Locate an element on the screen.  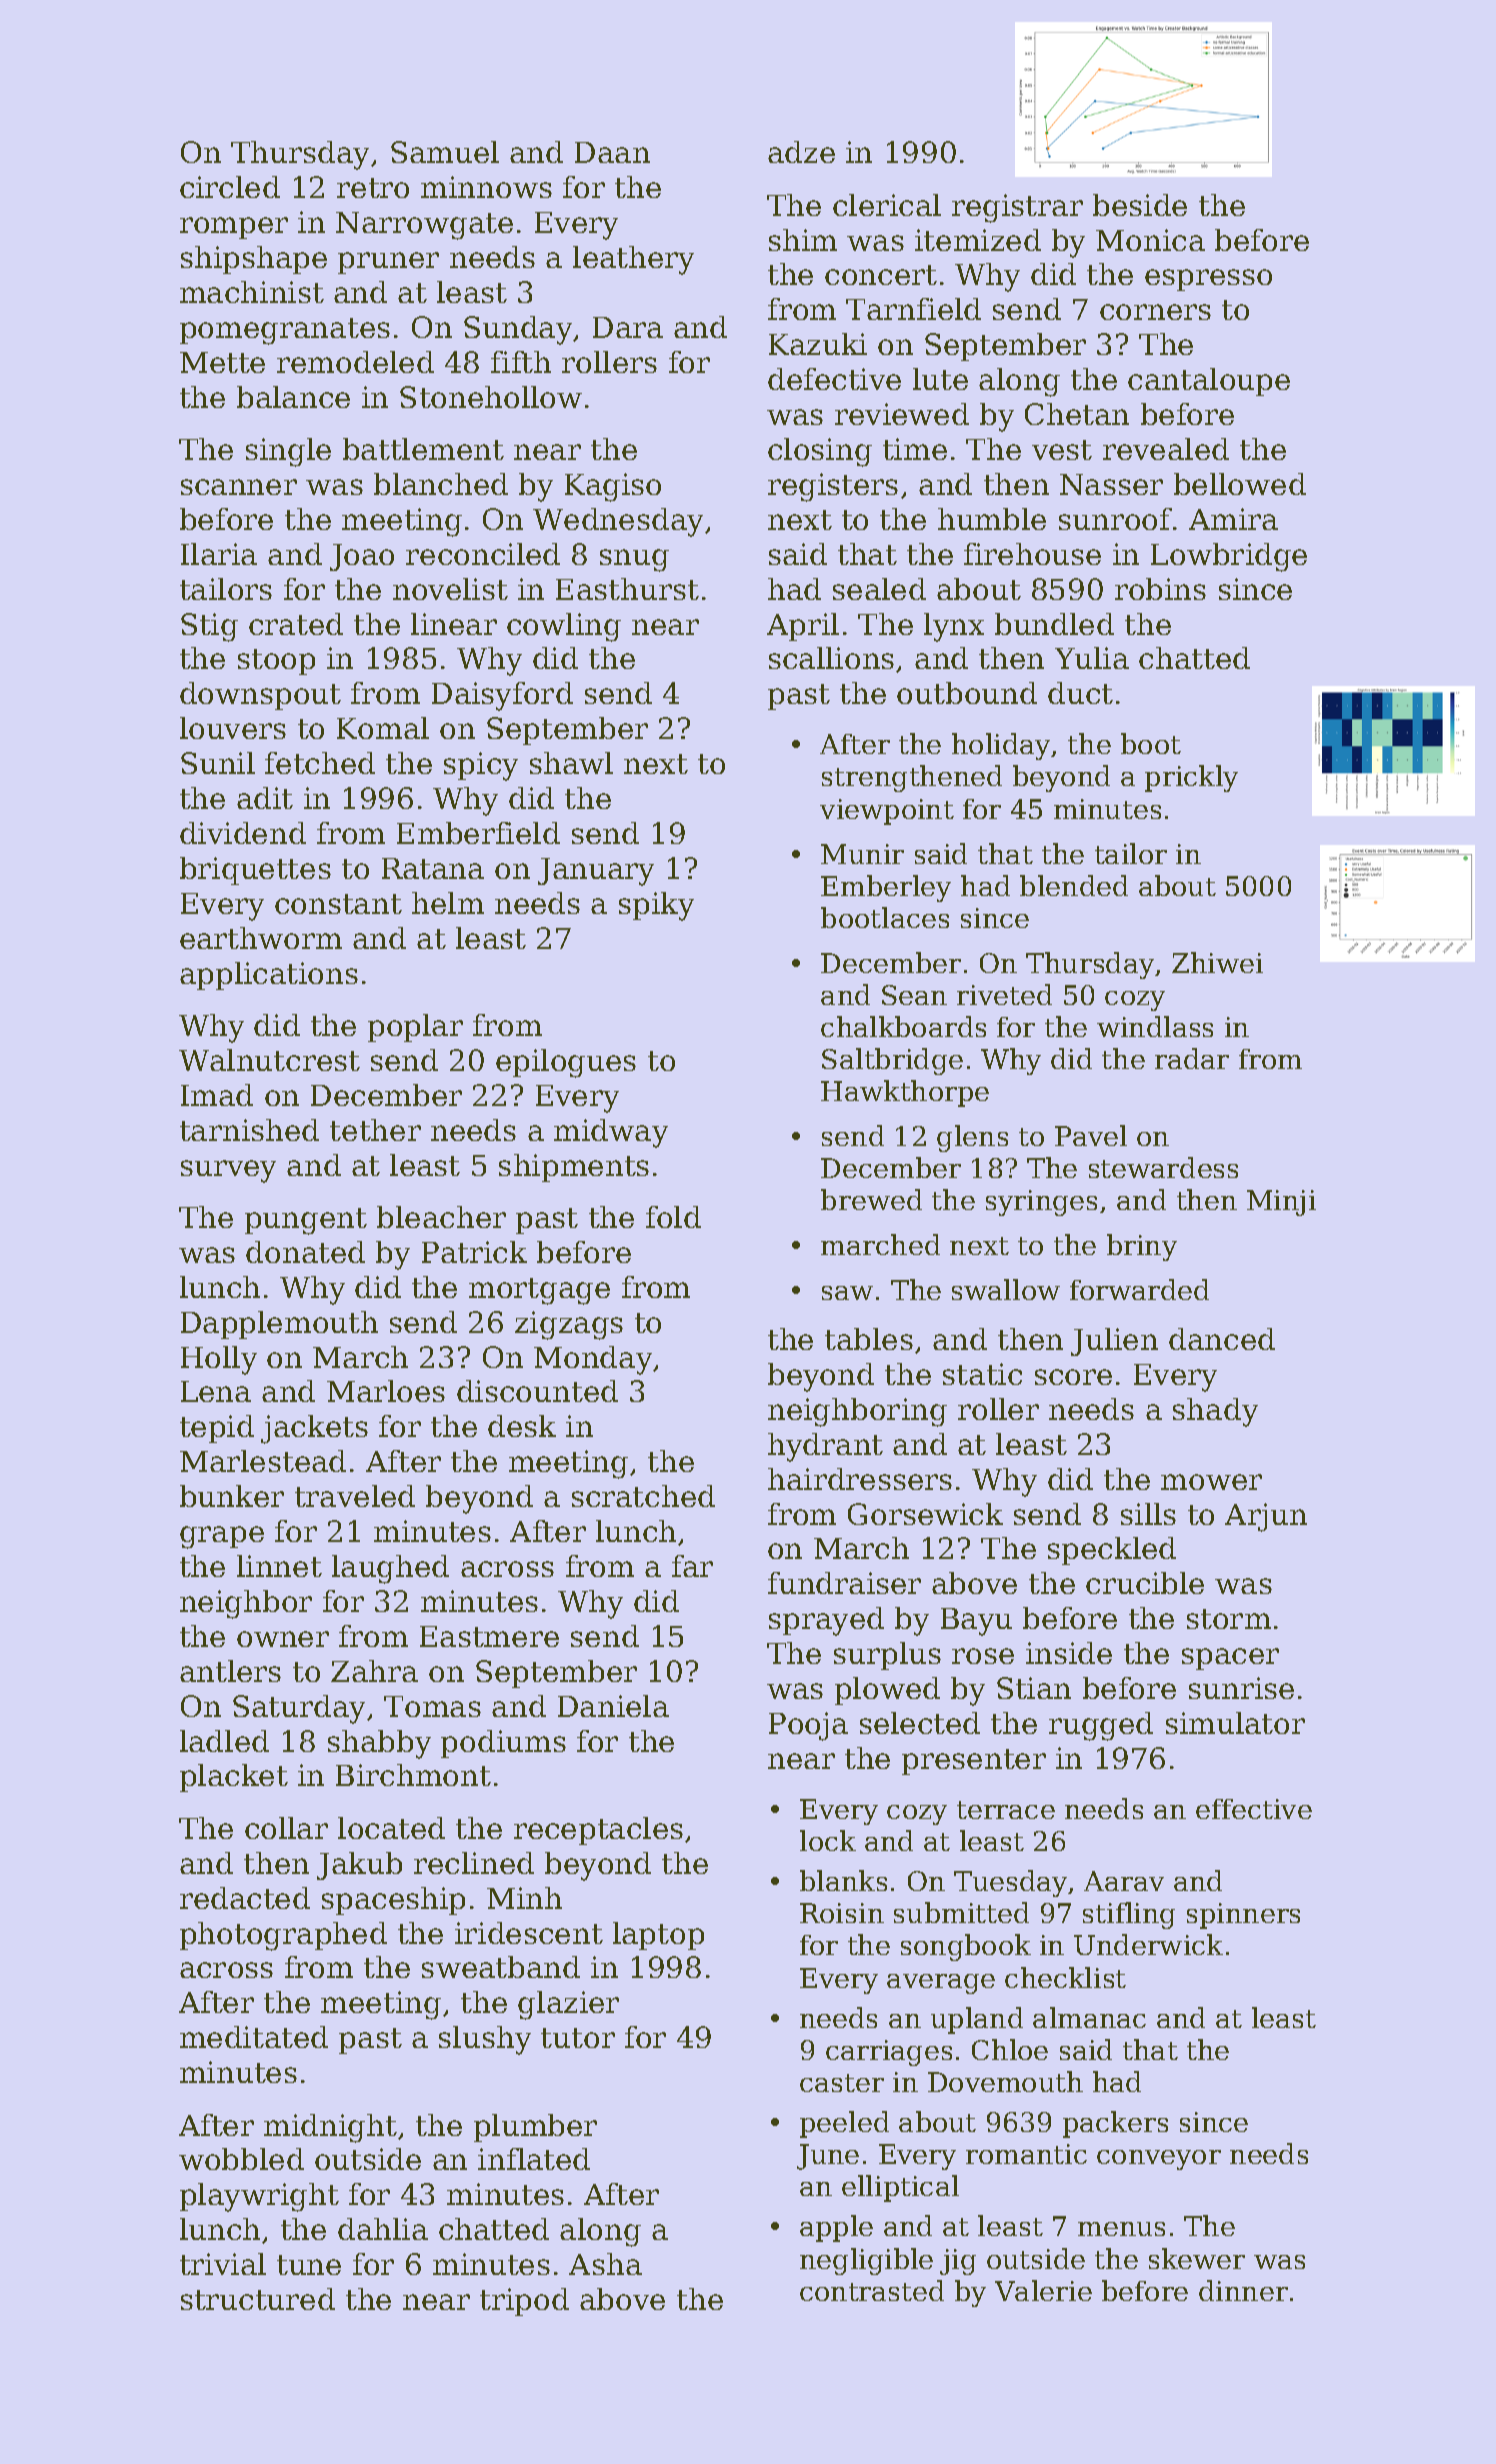
contrasted is located at coordinates (872, 2290).
